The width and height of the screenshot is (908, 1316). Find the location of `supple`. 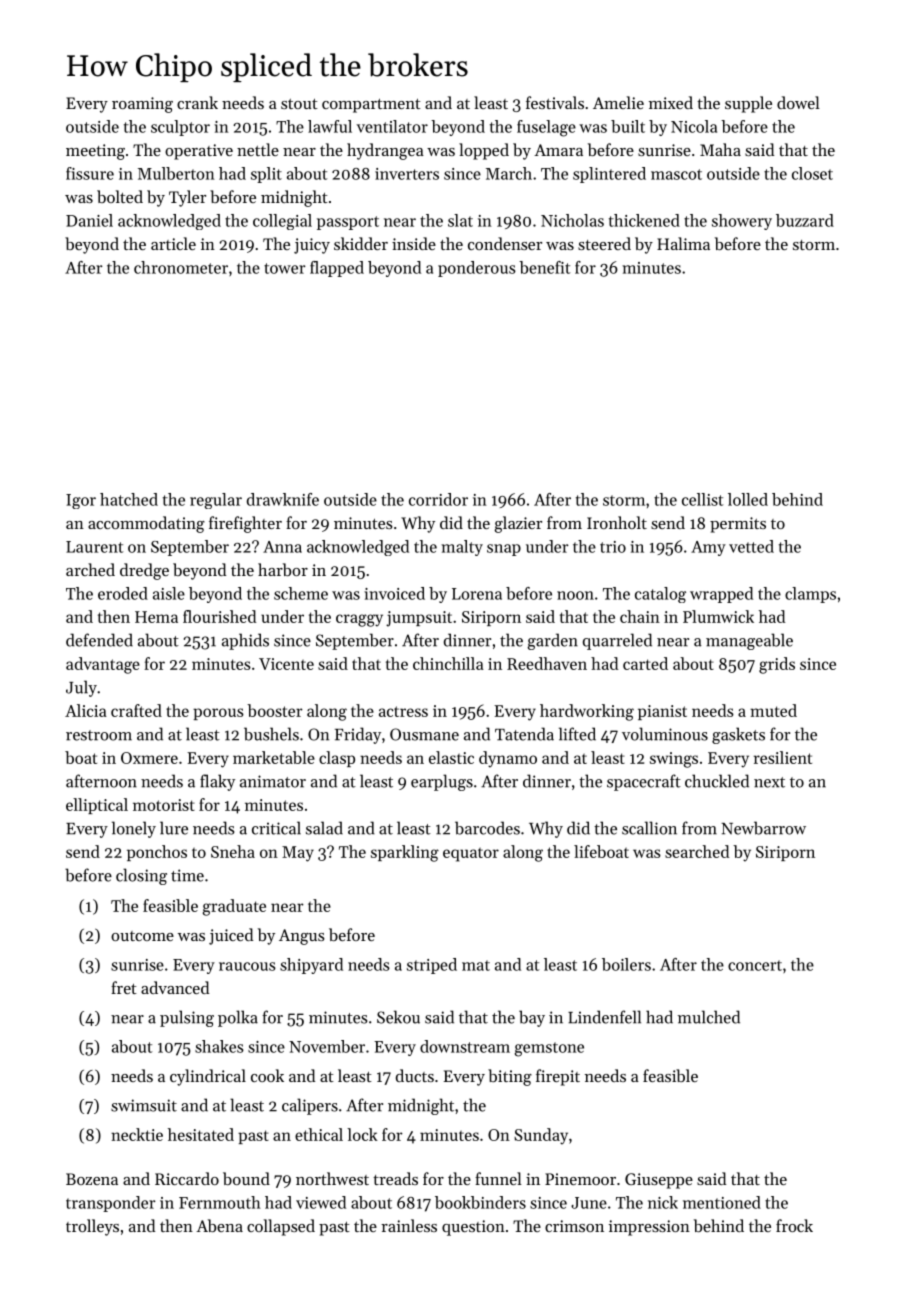

supple is located at coordinates (748, 104).
